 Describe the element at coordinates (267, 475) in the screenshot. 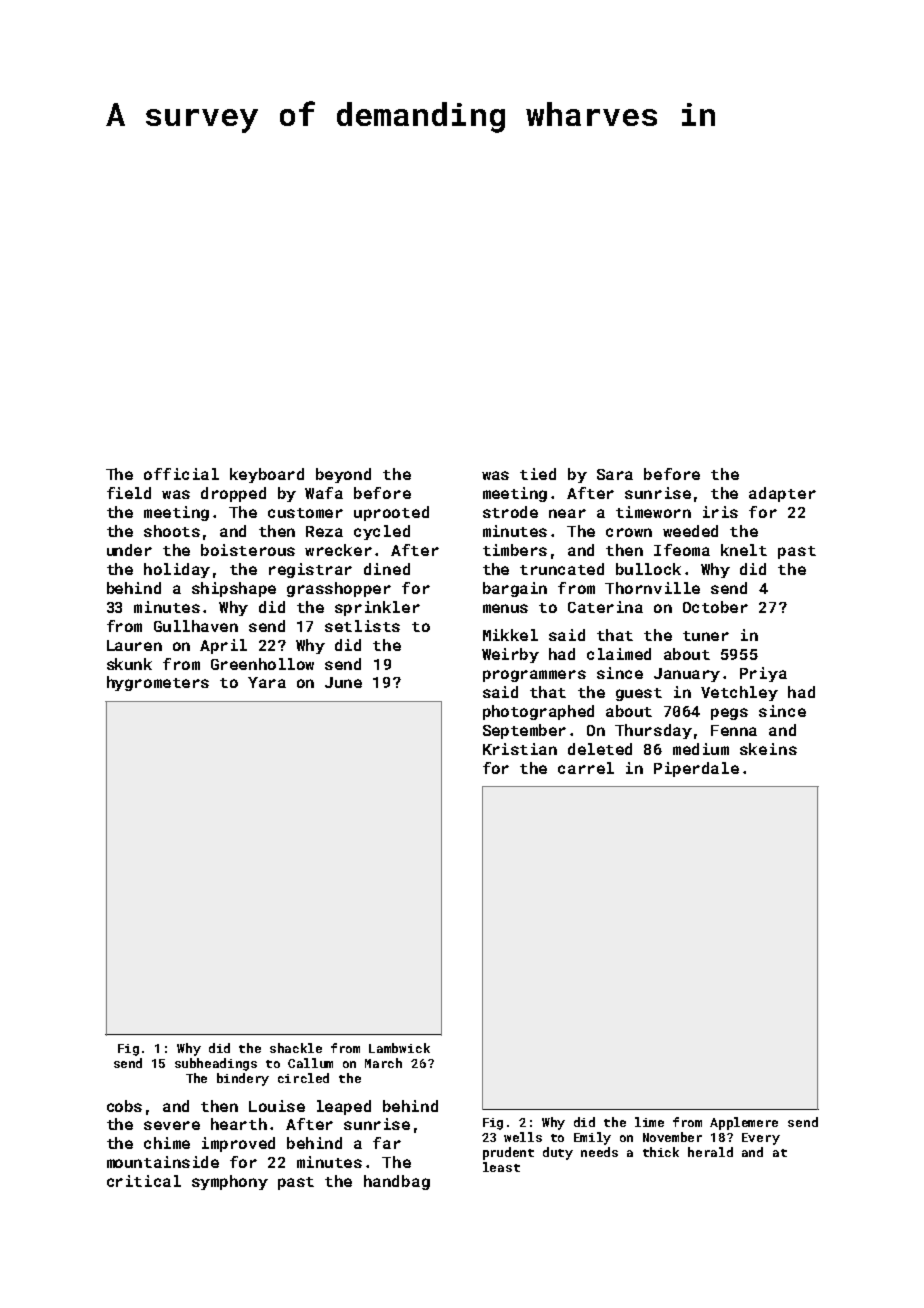

I see `keyboard` at that location.
